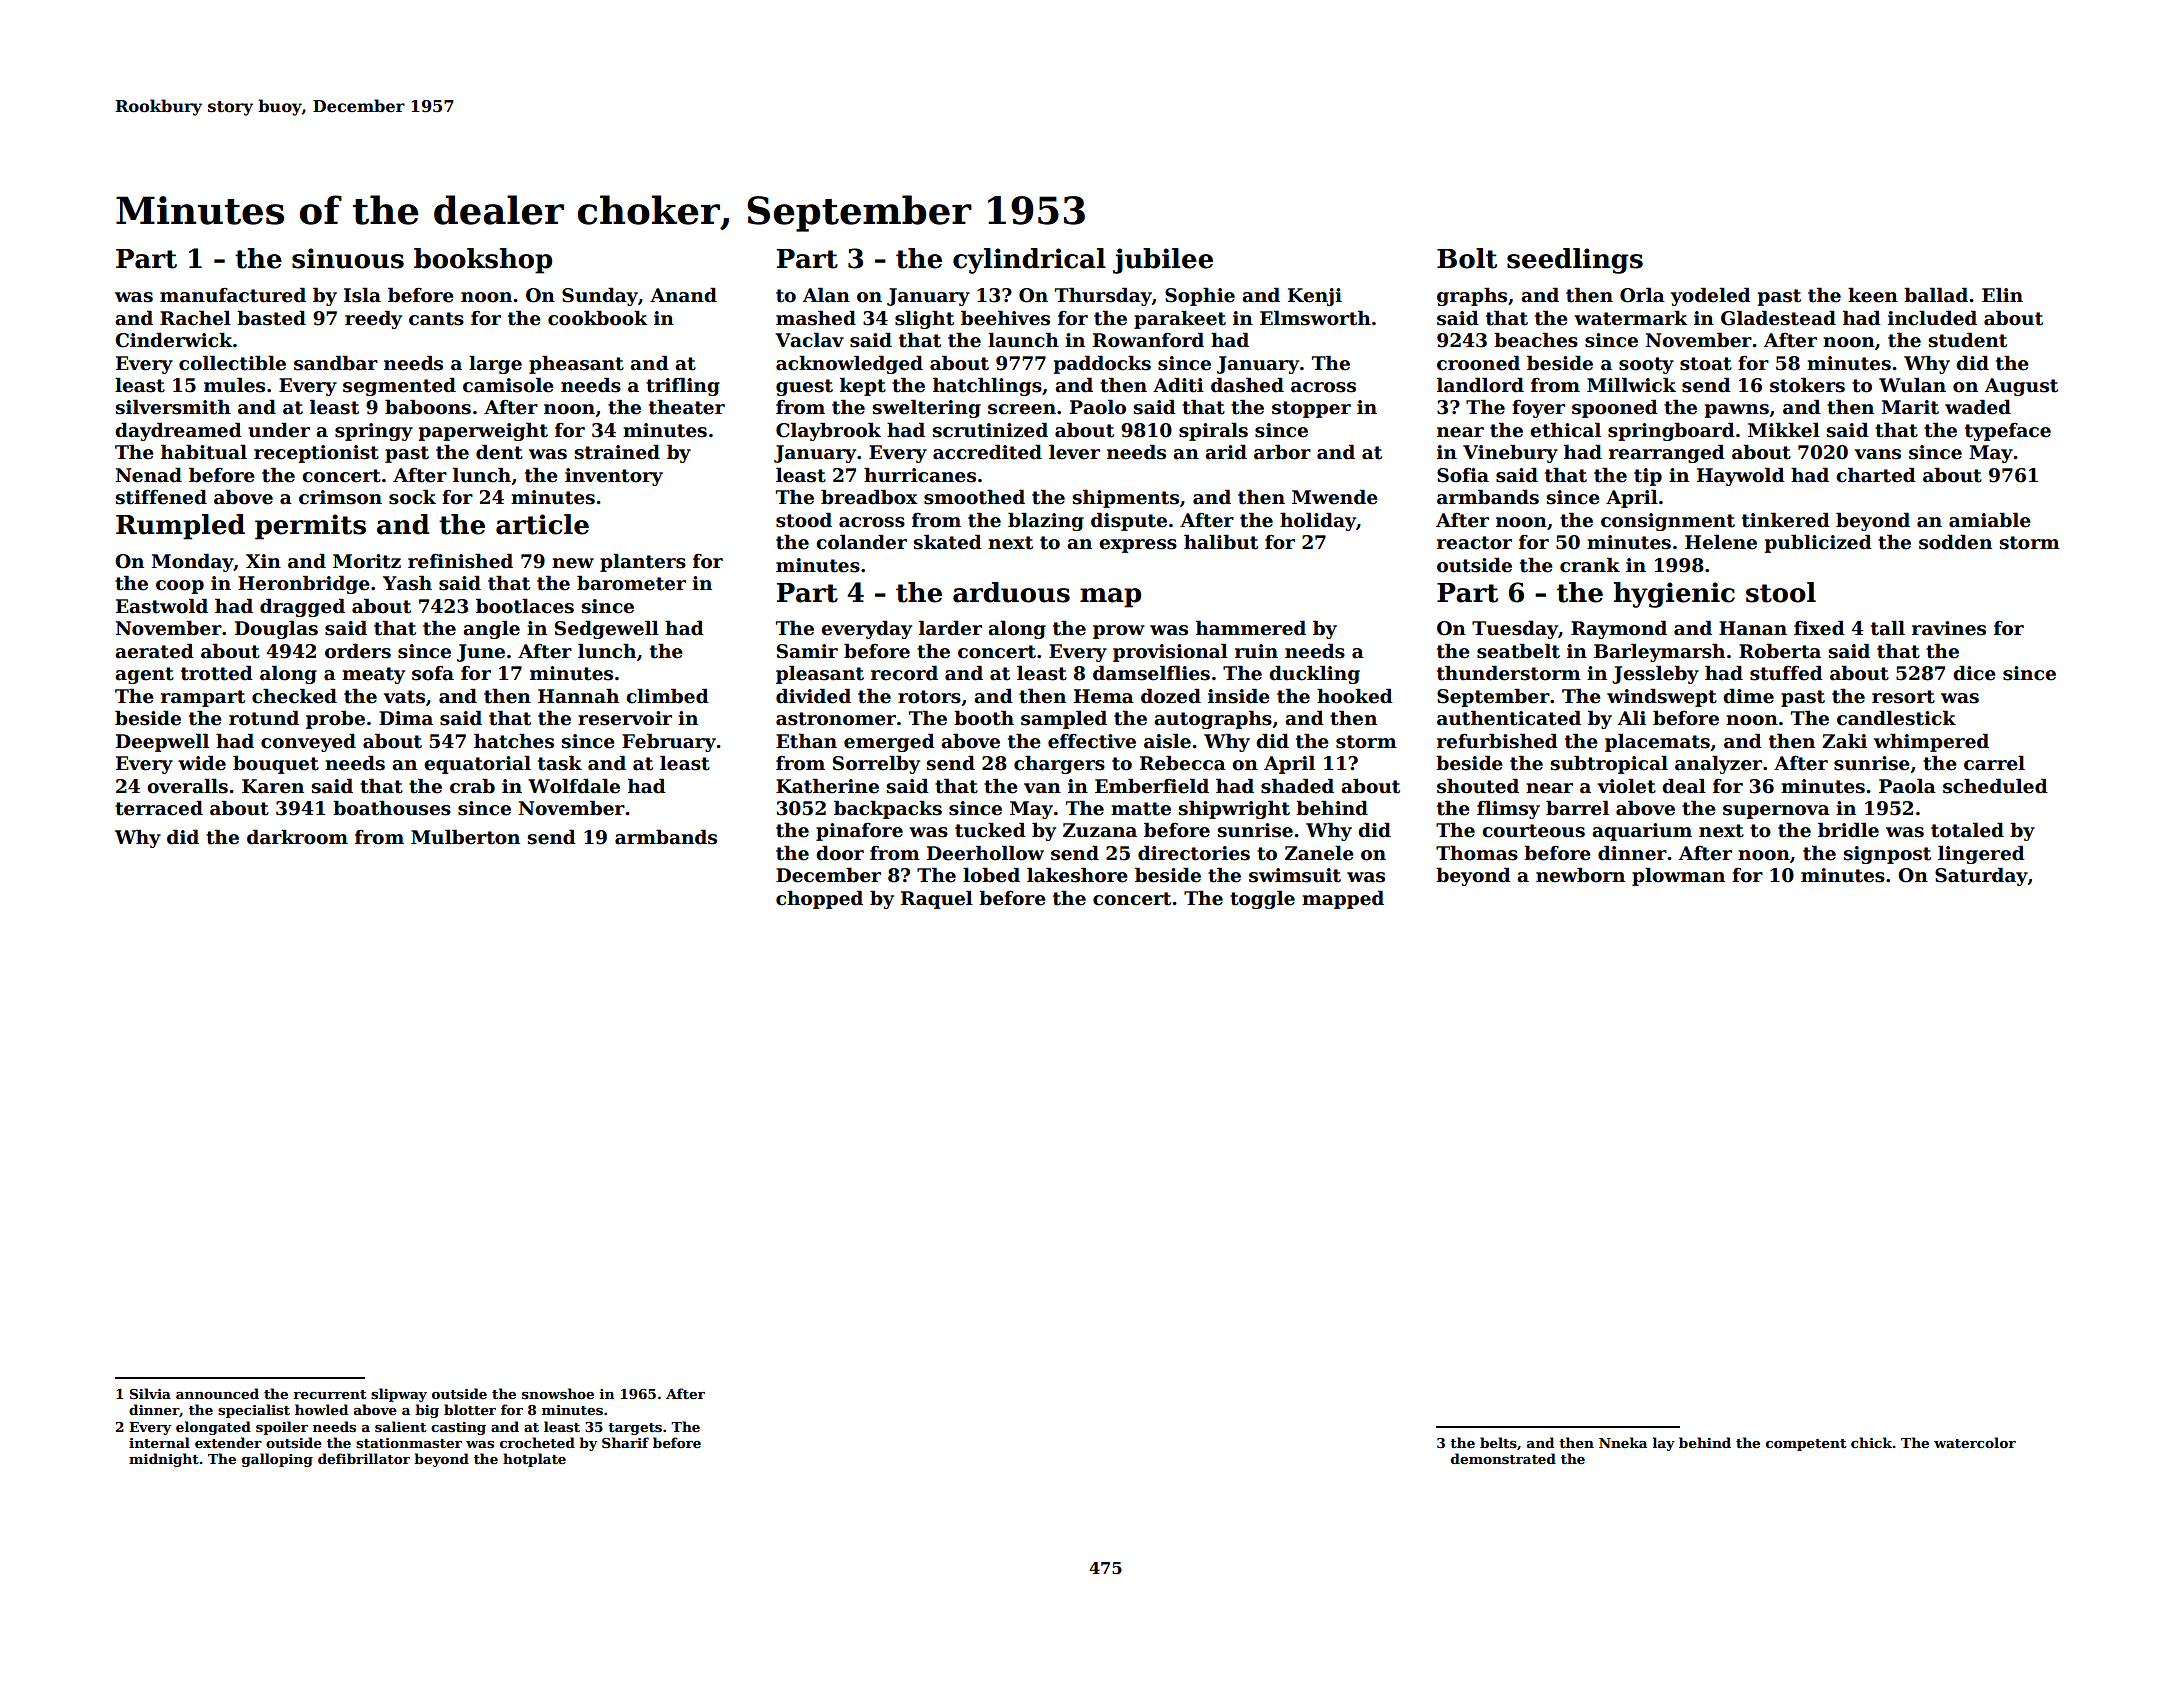 The height and width of the page is (1683, 2178). Describe the element at coordinates (192, 562) in the page. I see `Monday` at that location.
